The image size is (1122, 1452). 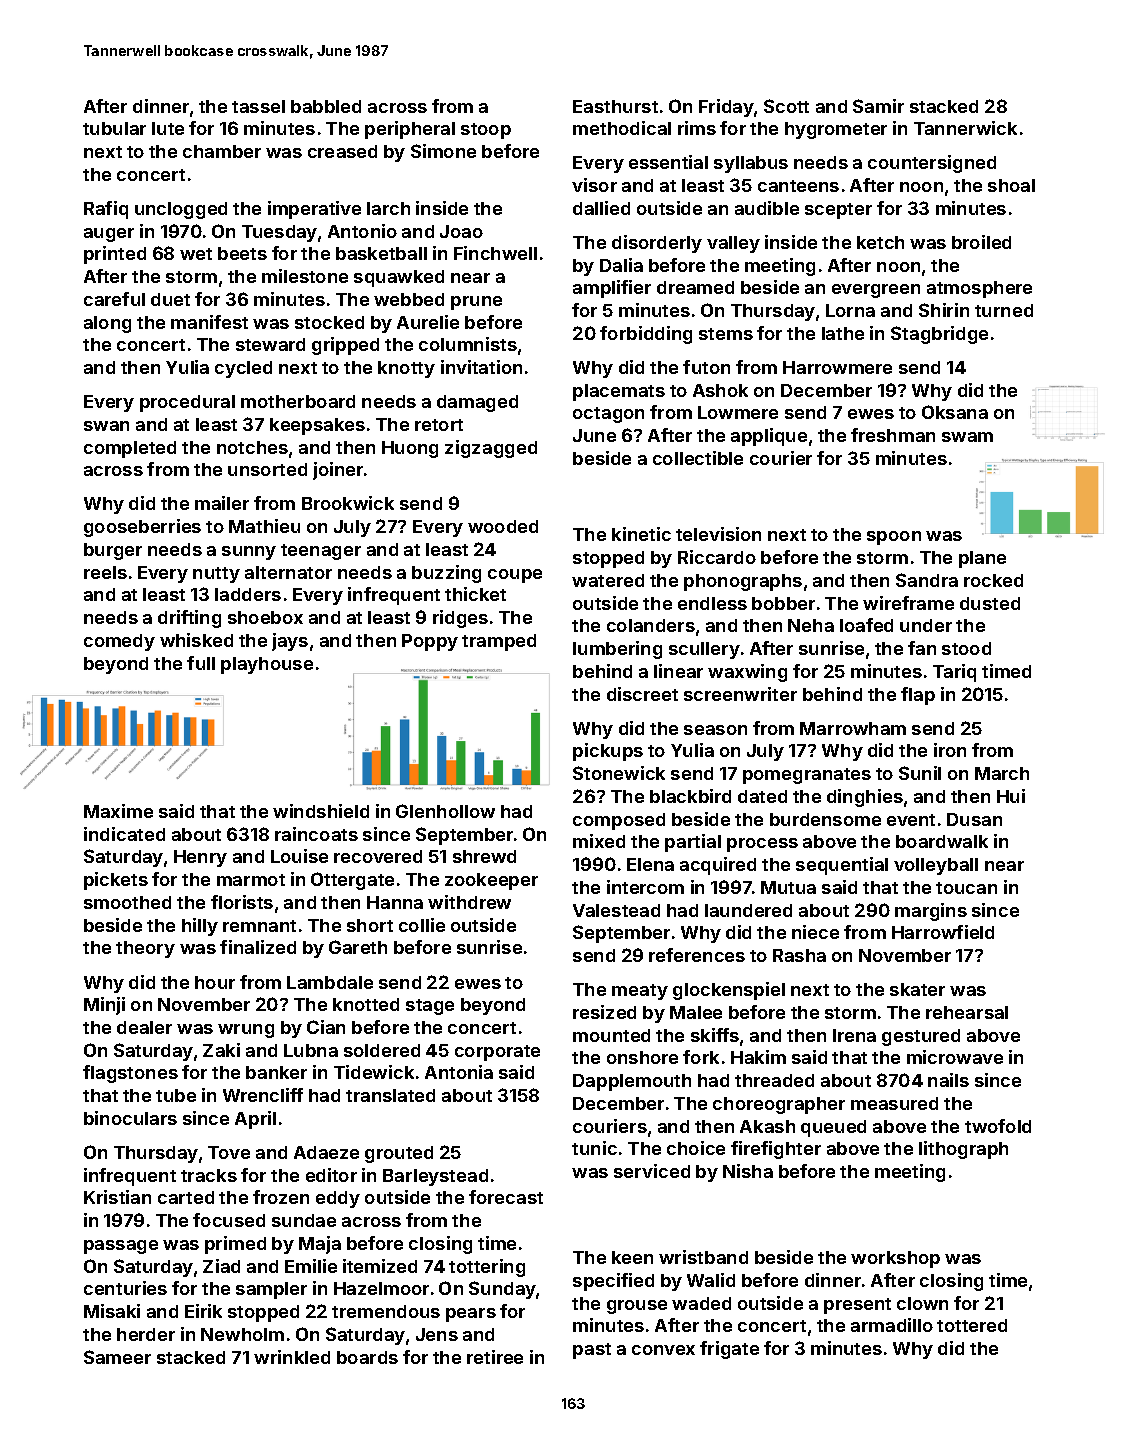 What do you see at coordinates (235, 1245) in the screenshot?
I see `primed` at bounding box center [235, 1245].
